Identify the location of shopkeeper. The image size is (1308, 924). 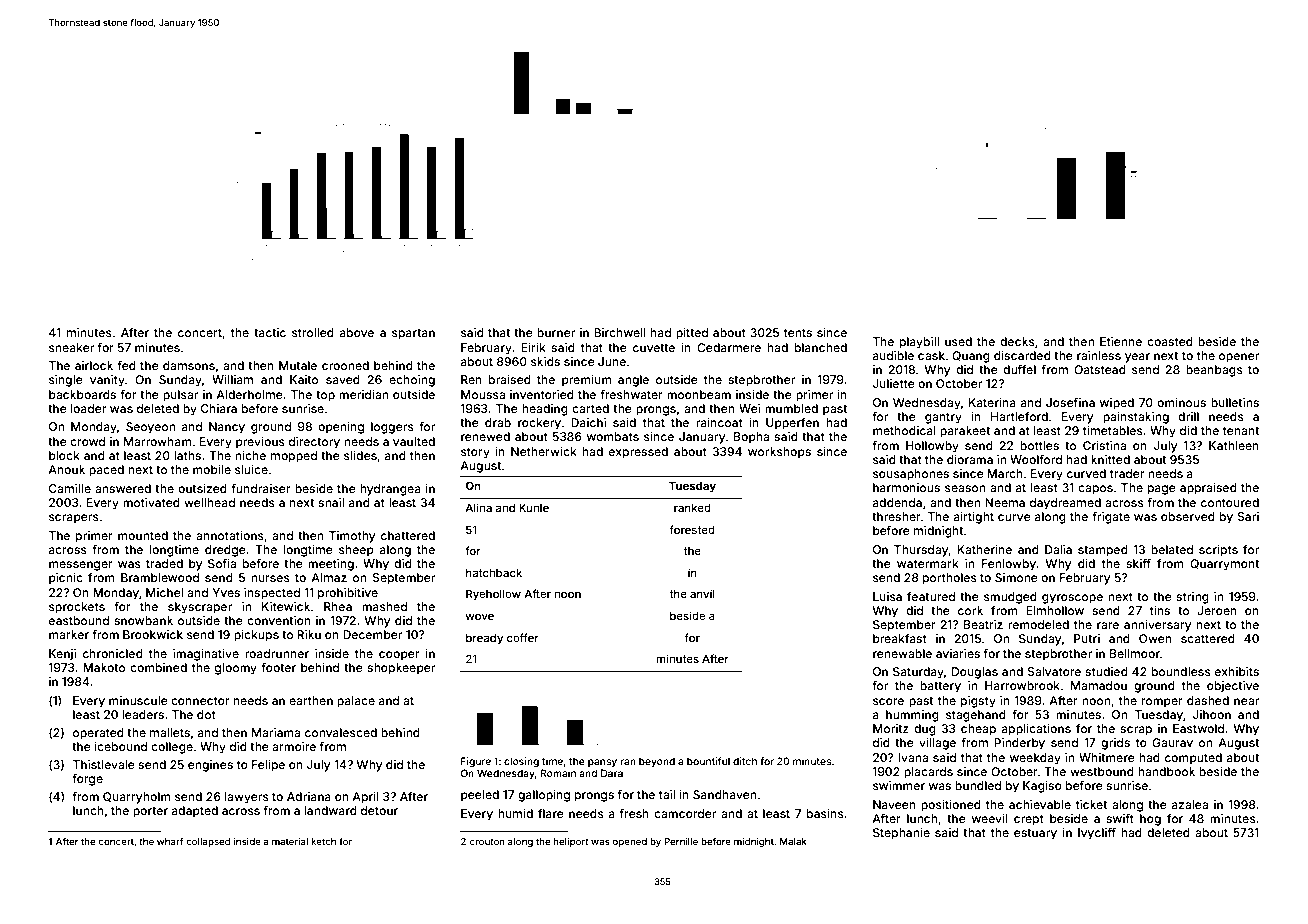
(401, 669).
